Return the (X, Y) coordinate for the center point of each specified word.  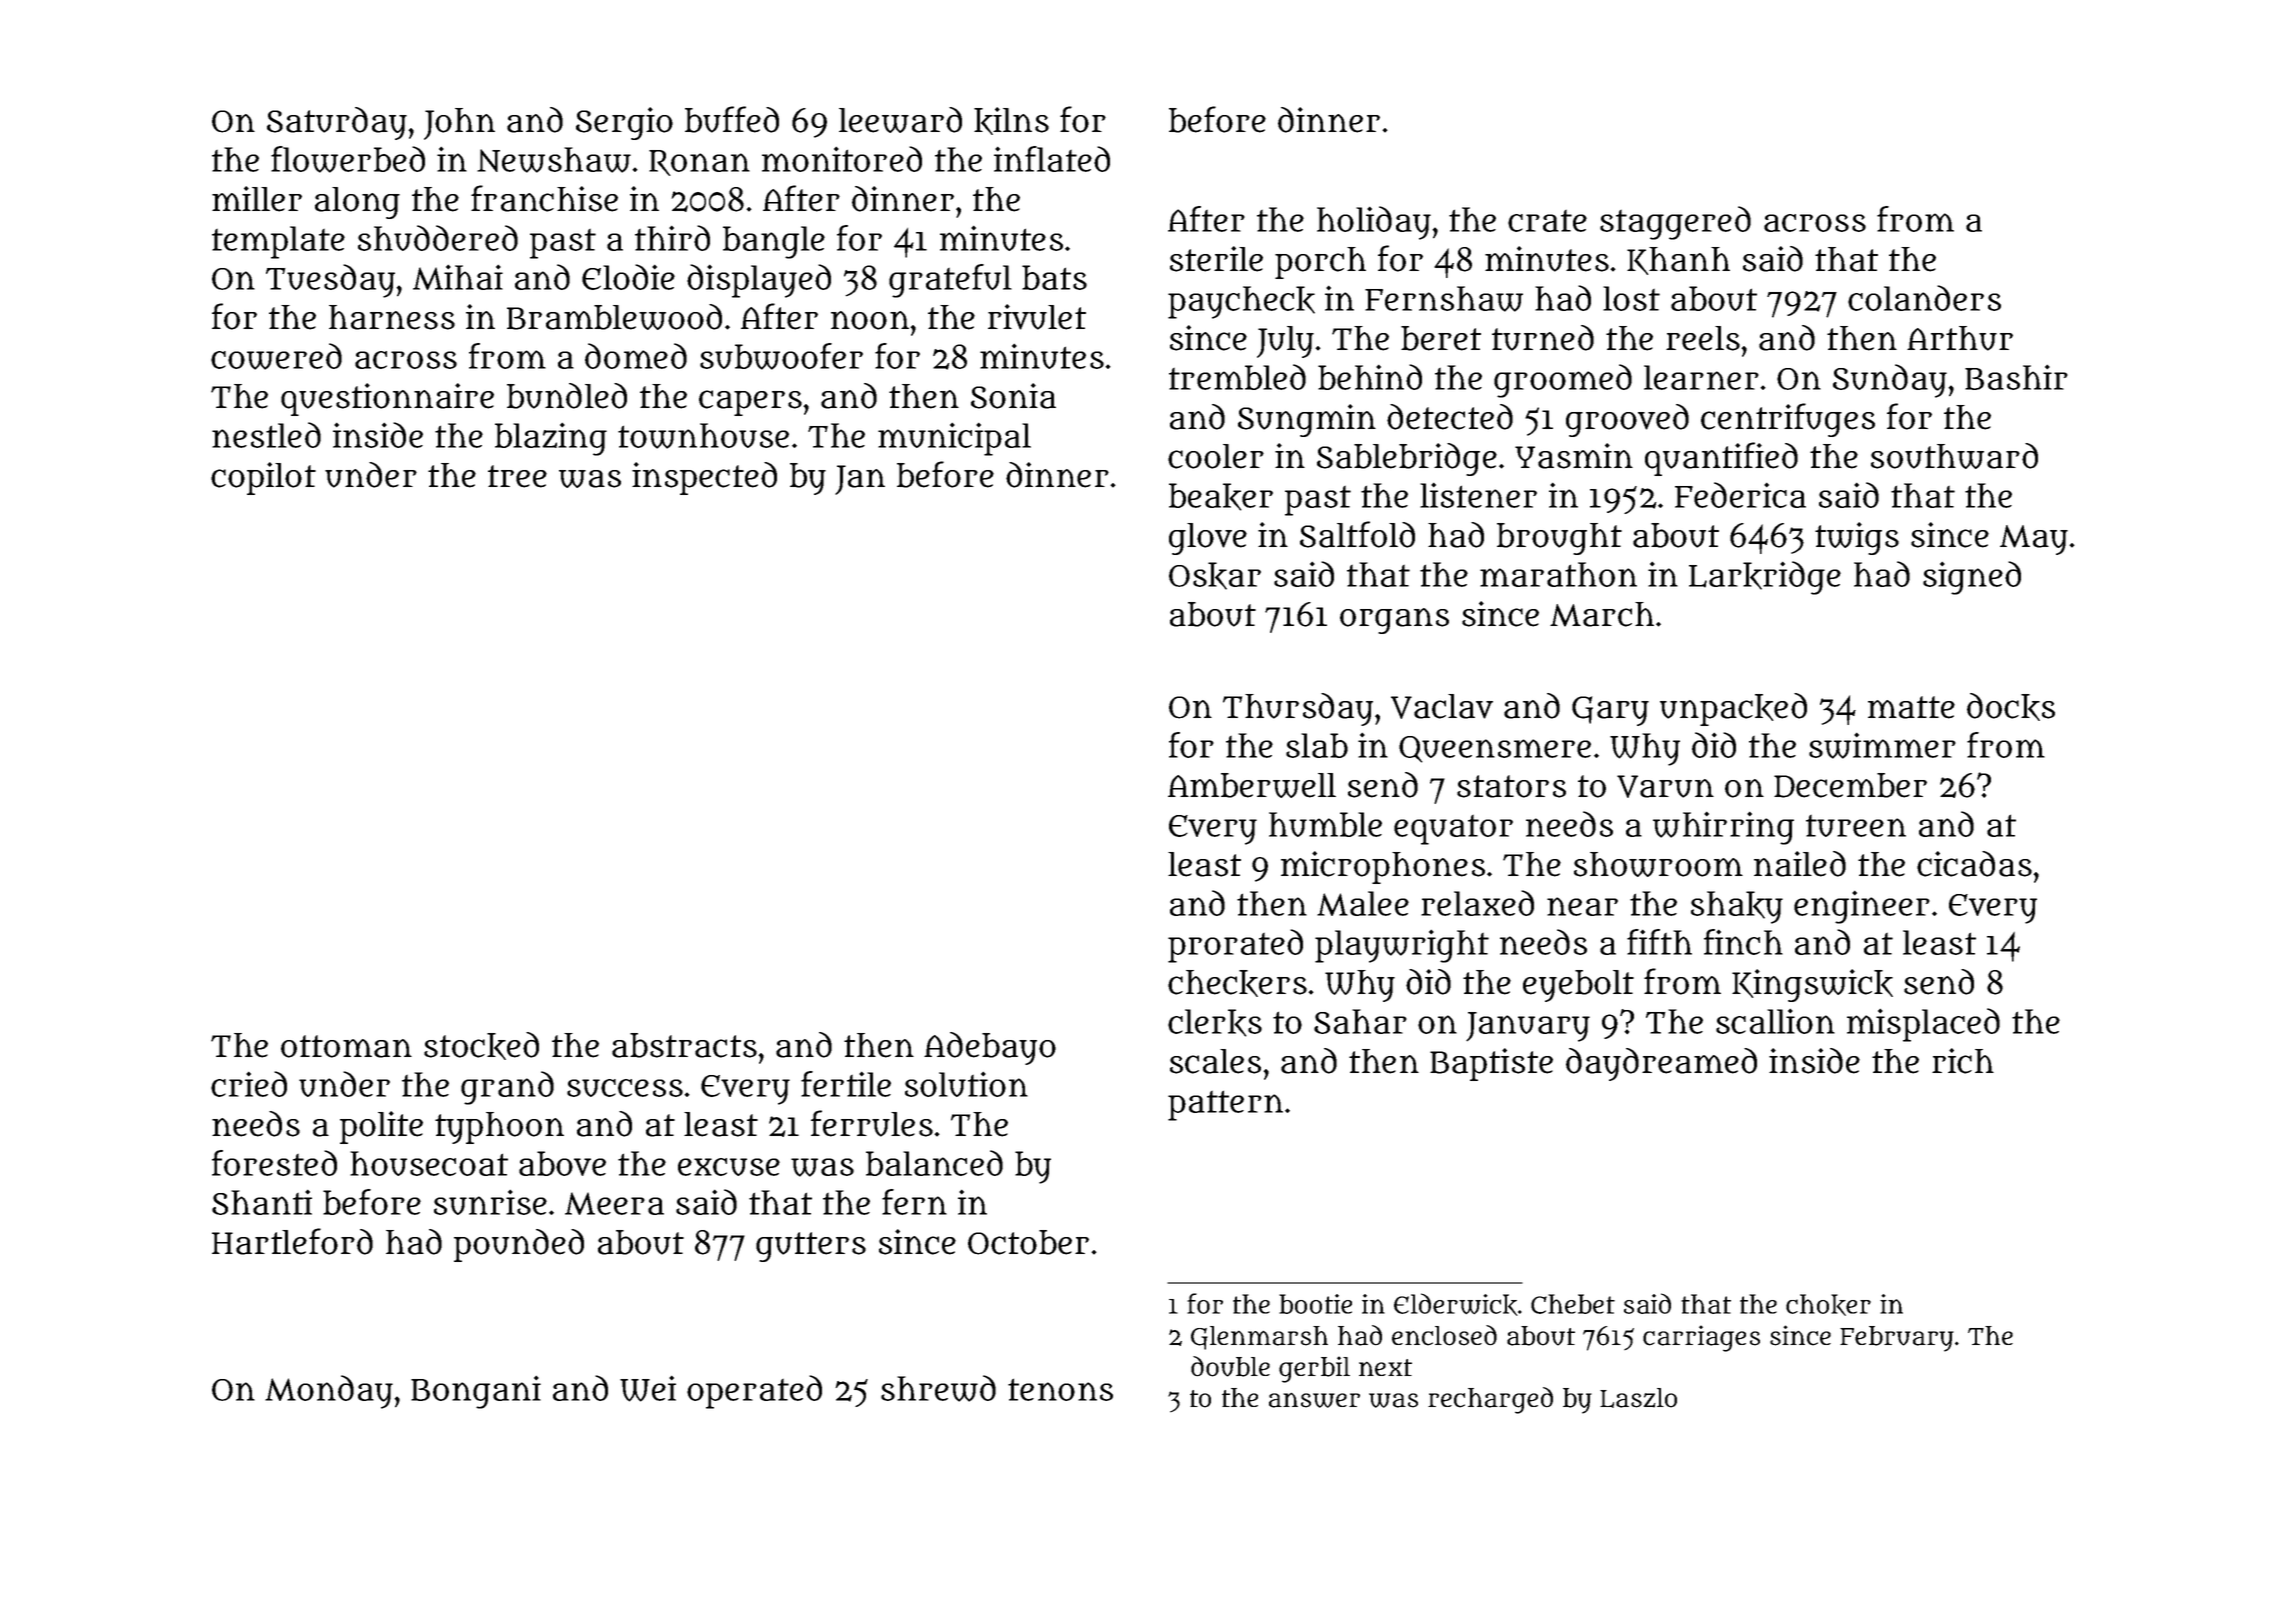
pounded (519, 1245)
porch (1320, 263)
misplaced (1923, 1025)
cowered (276, 356)
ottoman (346, 1046)
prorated (1235, 946)
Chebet (1573, 1304)
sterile (1216, 259)
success (625, 1088)
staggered (1675, 223)
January (1528, 1027)
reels (1703, 338)
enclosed (1444, 1335)
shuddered (438, 238)
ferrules (872, 1123)
